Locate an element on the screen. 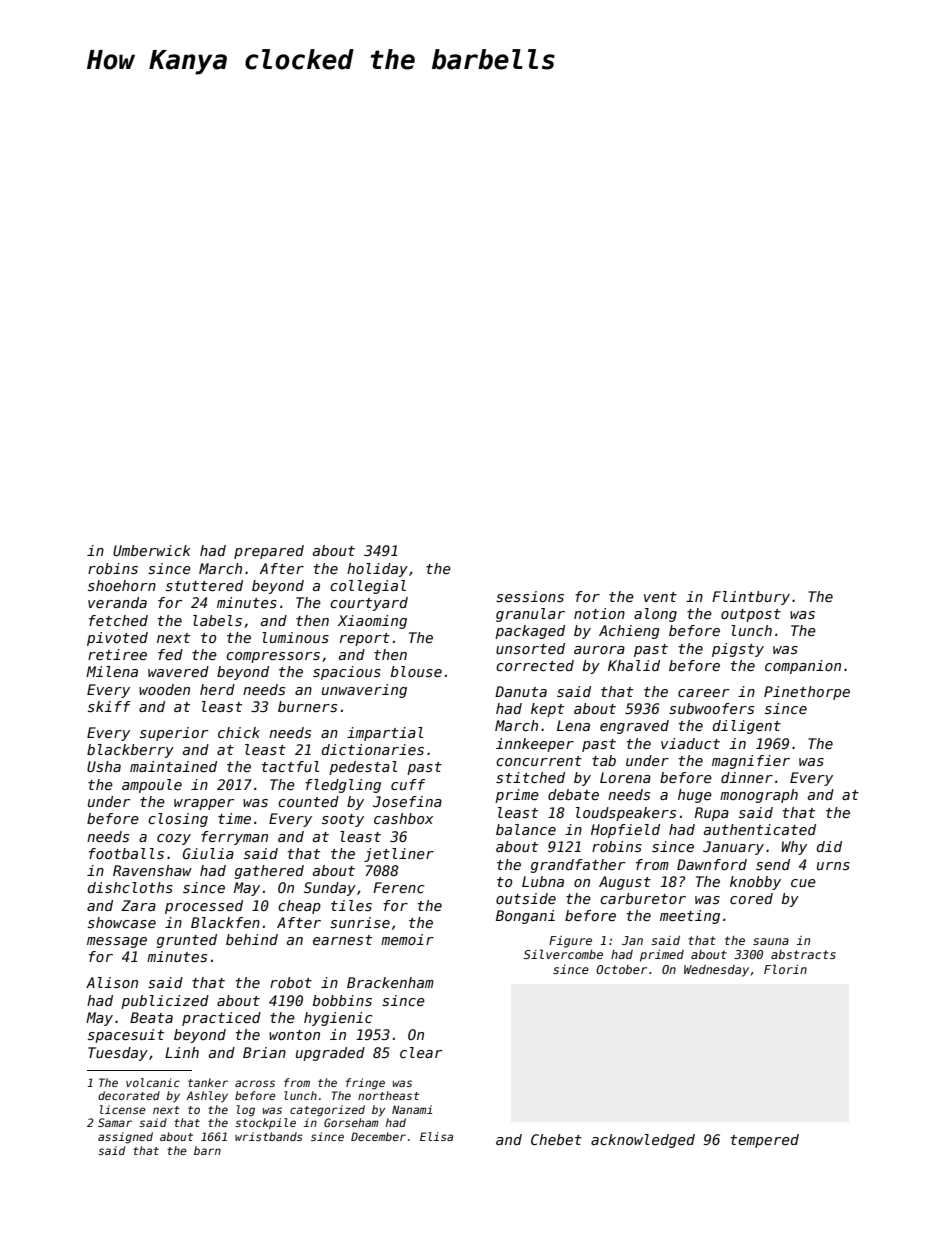 The width and height of the screenshot is (952, 1233). Silvercombe is located at coordinates (563, 954).
